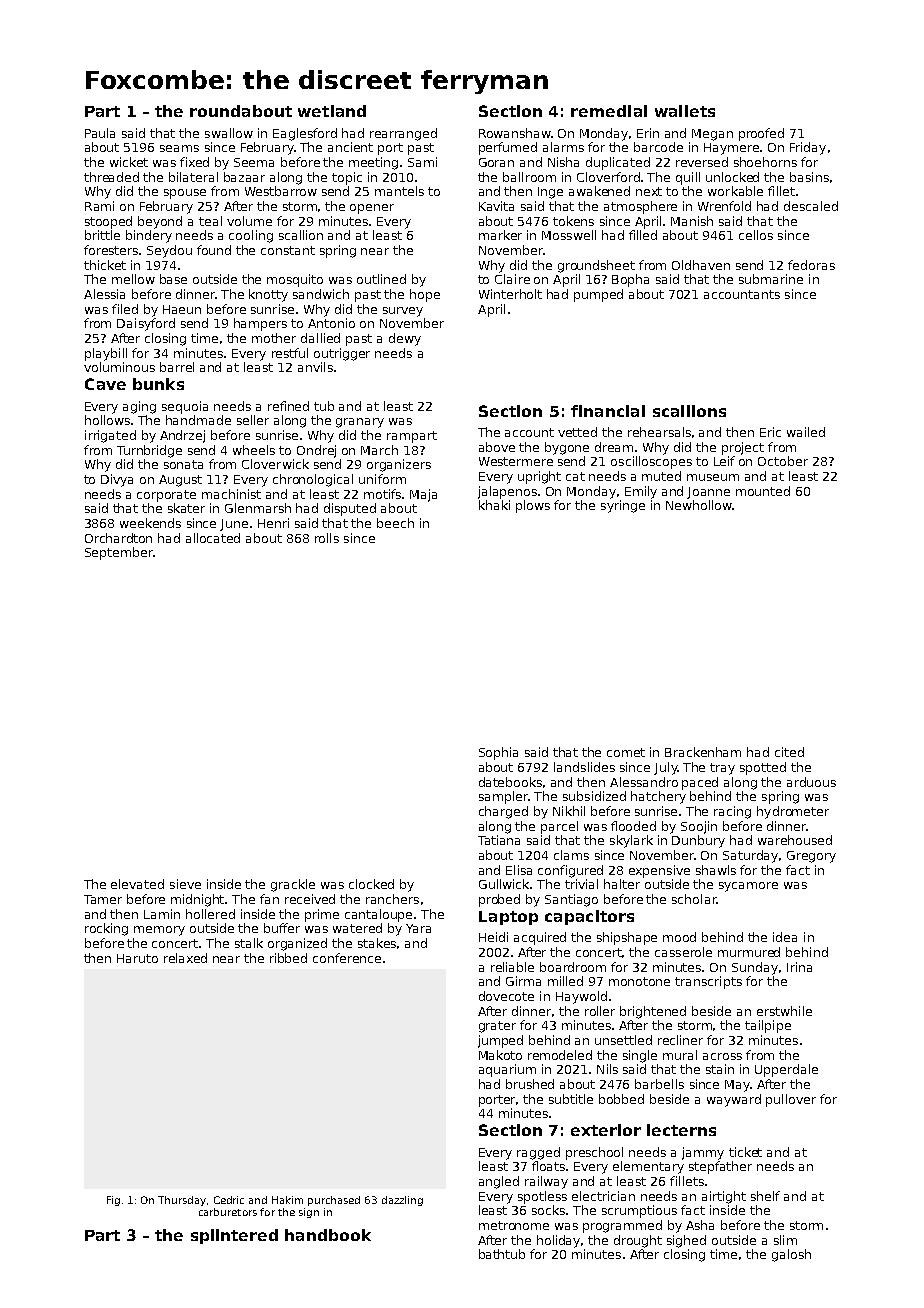 Image resolution: width=924 pixels, height=1308 pixels. I want to click on fedoras, so click(811, 265).
